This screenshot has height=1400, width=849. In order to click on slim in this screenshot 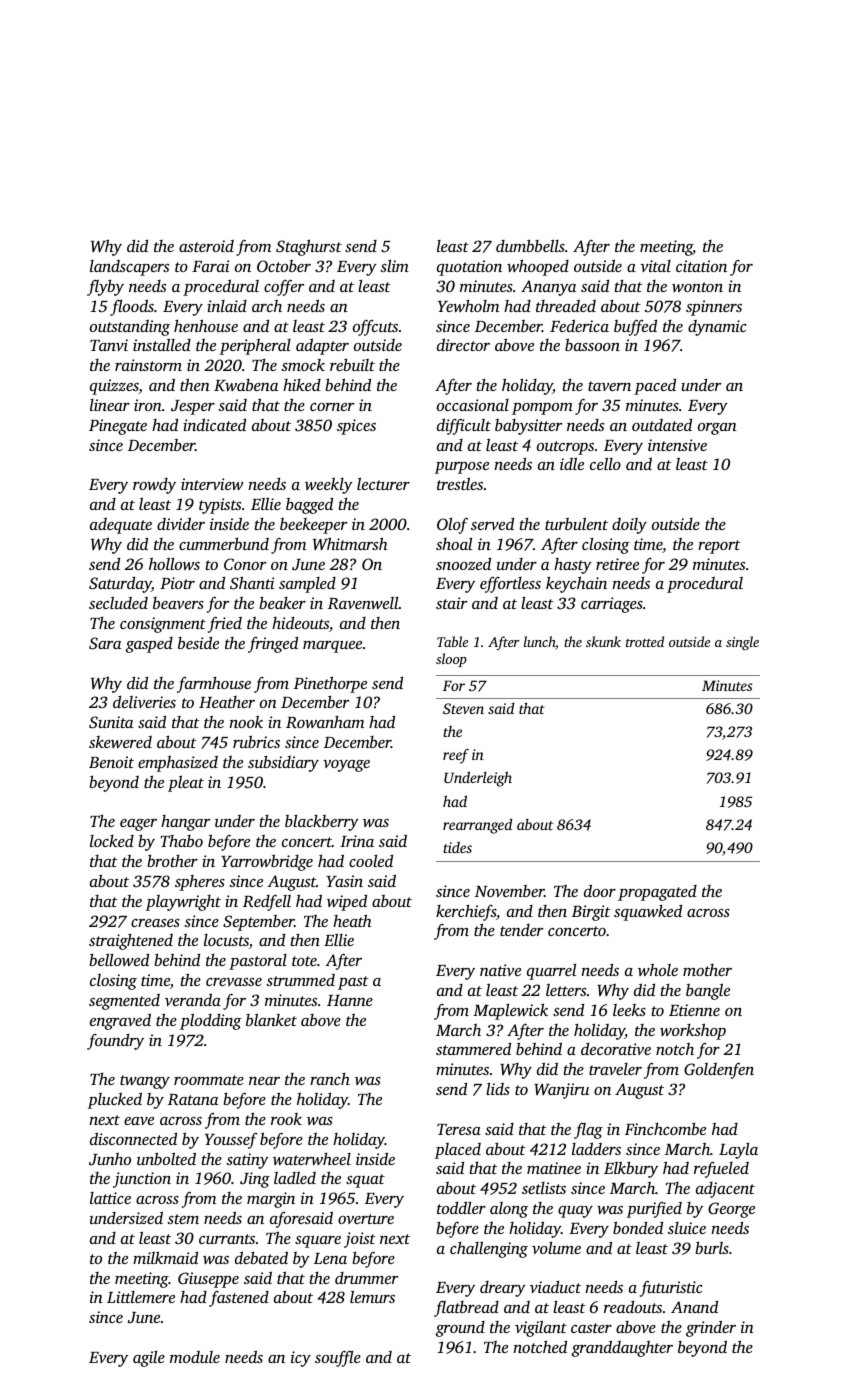, I will do `click(394, 266)`.
